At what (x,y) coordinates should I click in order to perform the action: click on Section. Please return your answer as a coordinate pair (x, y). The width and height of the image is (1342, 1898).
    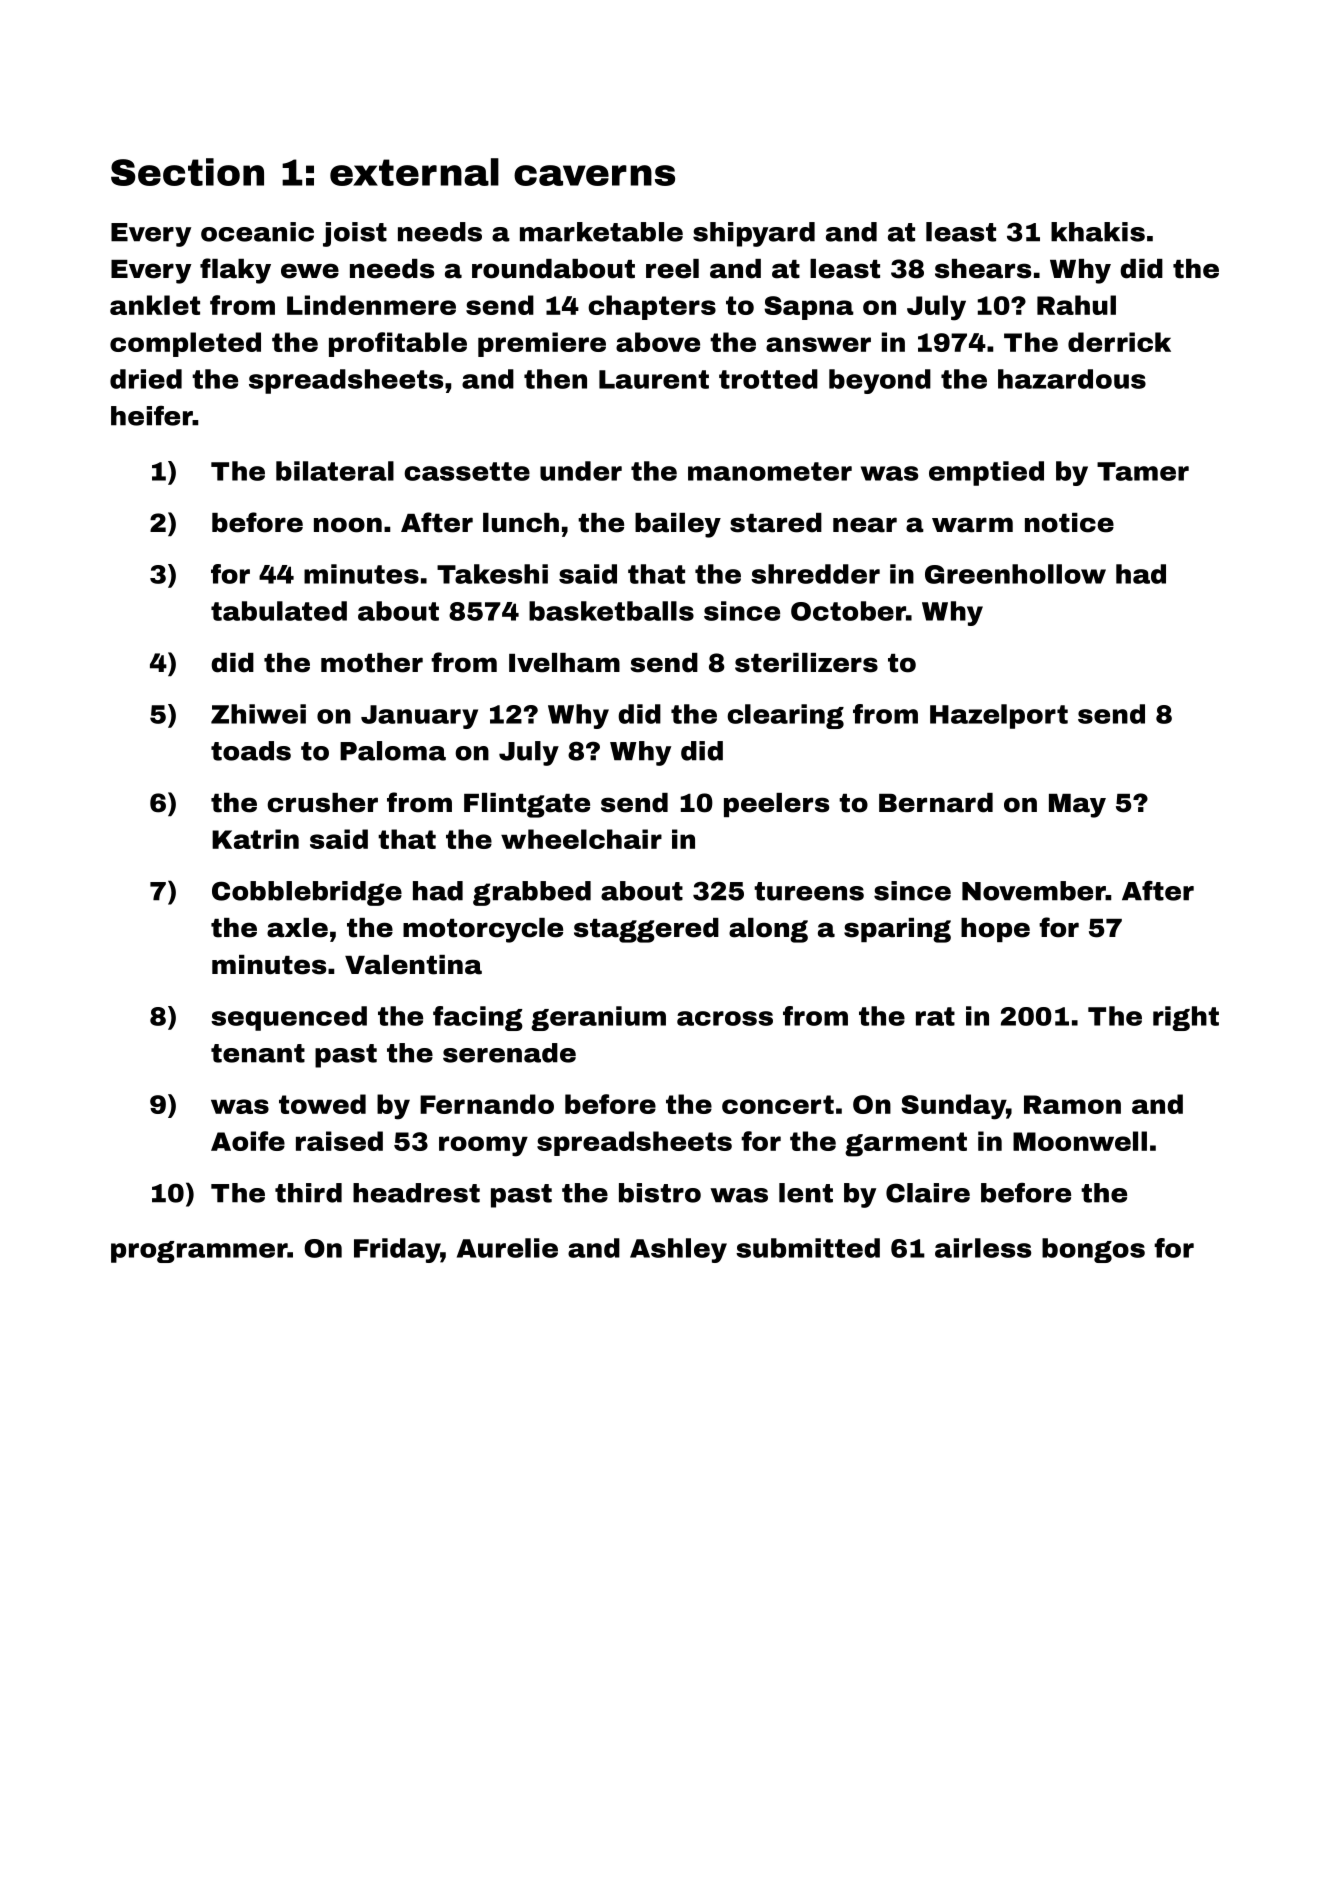
    Looking at the image, I should click on (187, 172).
